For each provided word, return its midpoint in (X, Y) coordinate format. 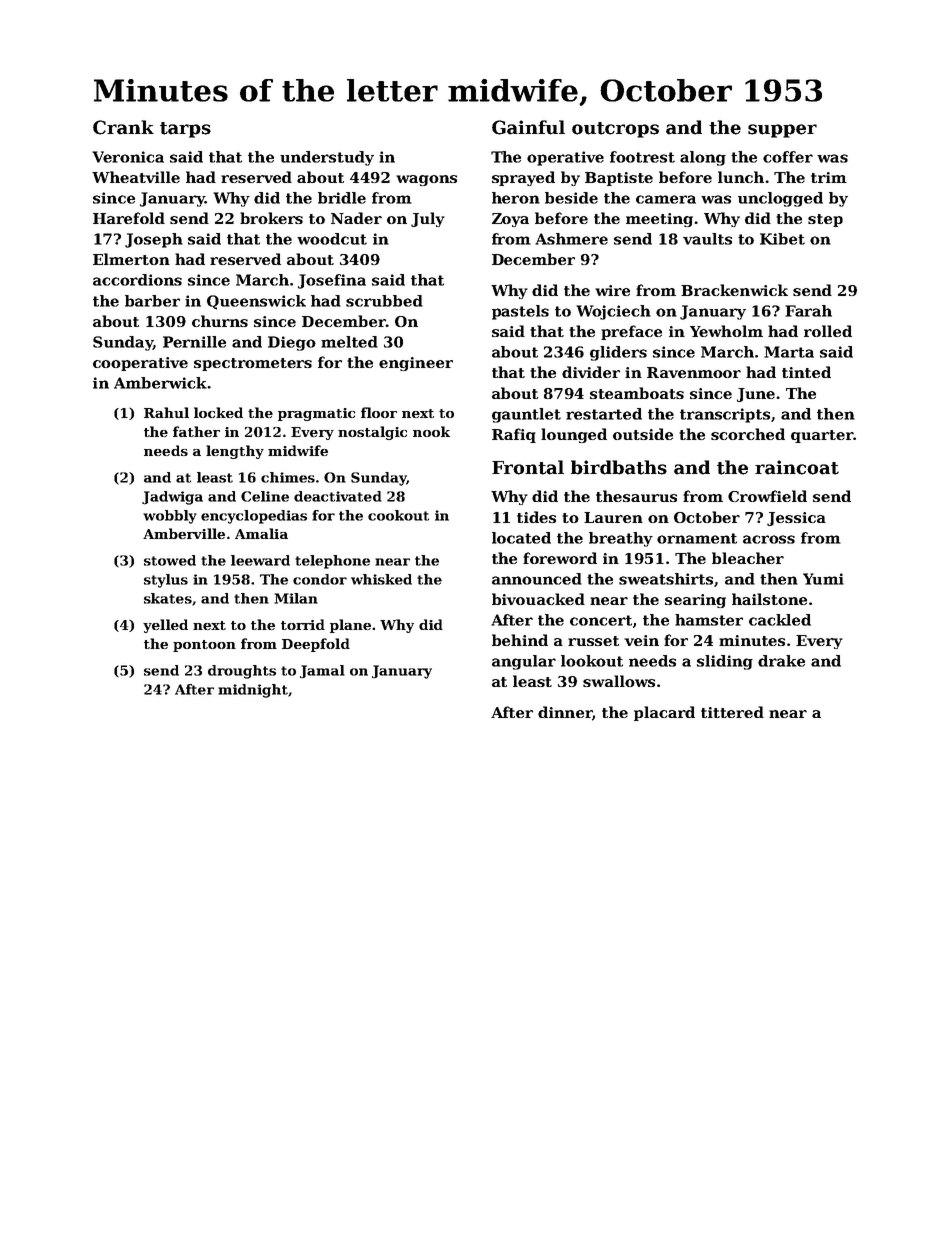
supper (782, 131)
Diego (292, 343)
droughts (242, 672)
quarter (822, 436)
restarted (604, 414)
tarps (185, 130)
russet (593, 641)
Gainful (528, 127)
